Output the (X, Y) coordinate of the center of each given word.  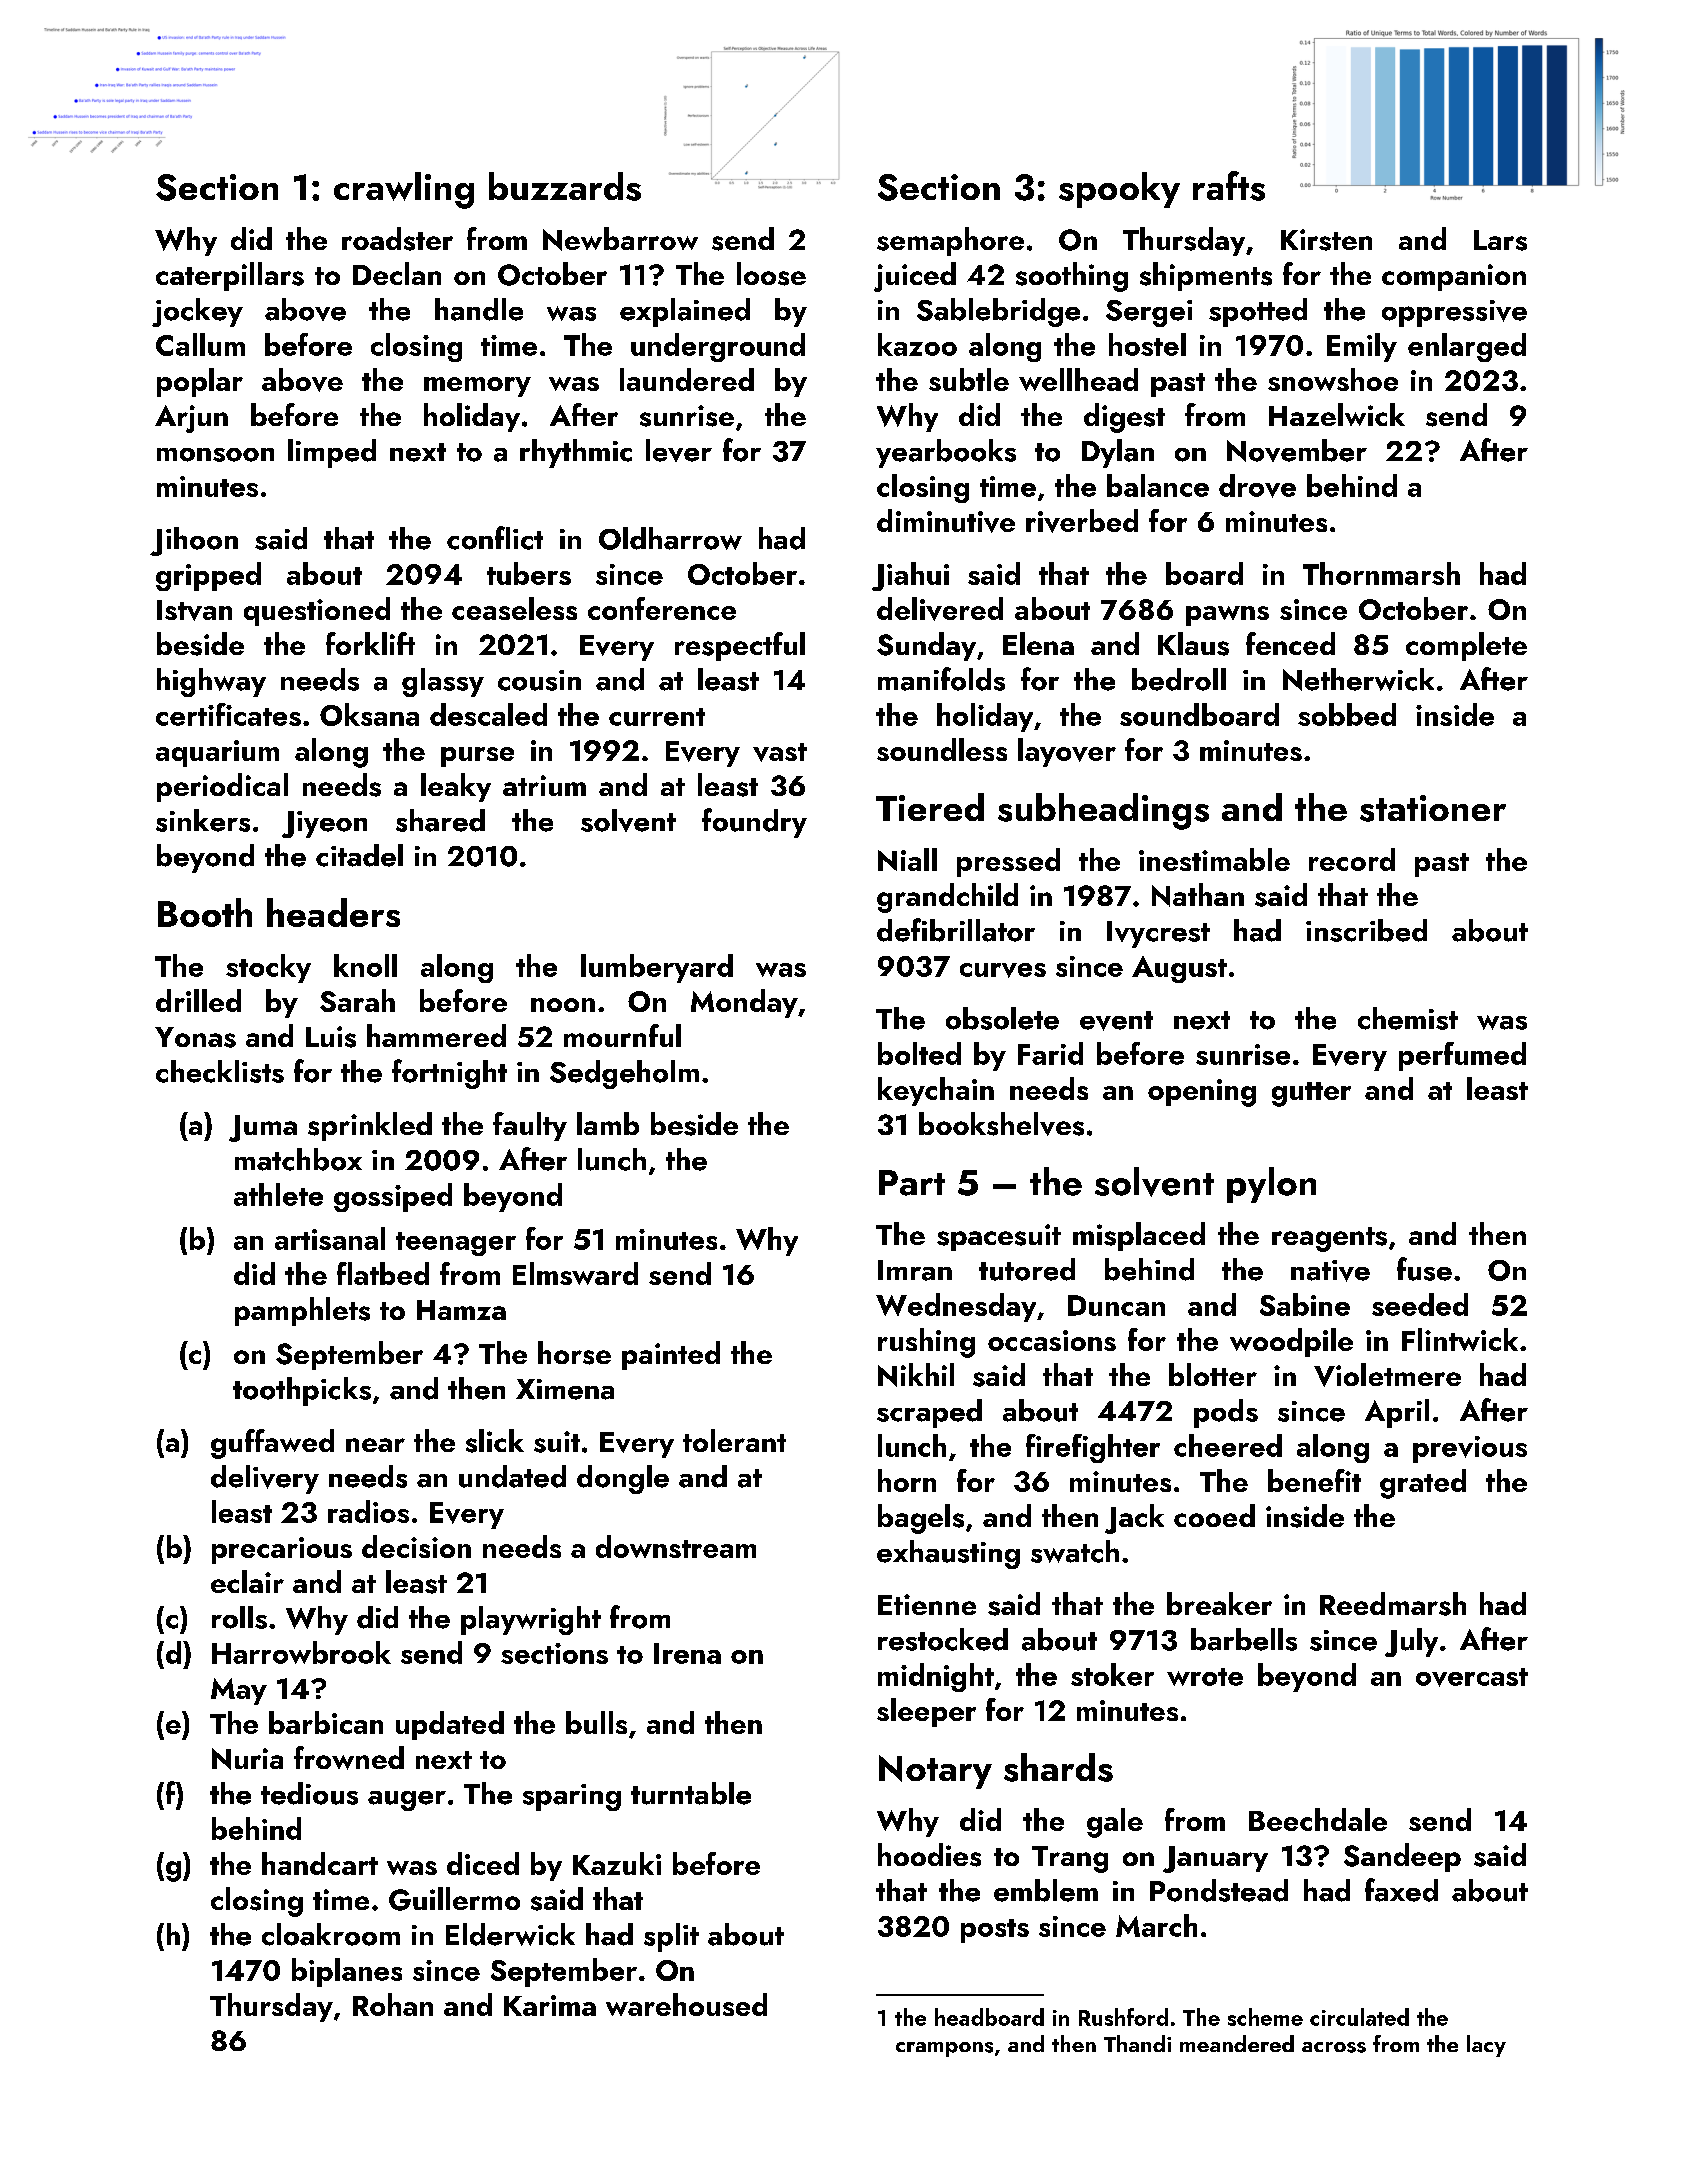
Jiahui (910, 576)
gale (1115, 1823)
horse (574, 1353)
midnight (936, 1677)
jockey (197, 312)
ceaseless (514, 608)
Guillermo (454, 1899)
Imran (915, 1270)
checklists (220, 1071)
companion (1454, 277)
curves (1003, 970)
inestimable (1214, 859)
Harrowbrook (301, 1652)
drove (1257, 486)
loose (771, 274)
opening (1202, 1093)
